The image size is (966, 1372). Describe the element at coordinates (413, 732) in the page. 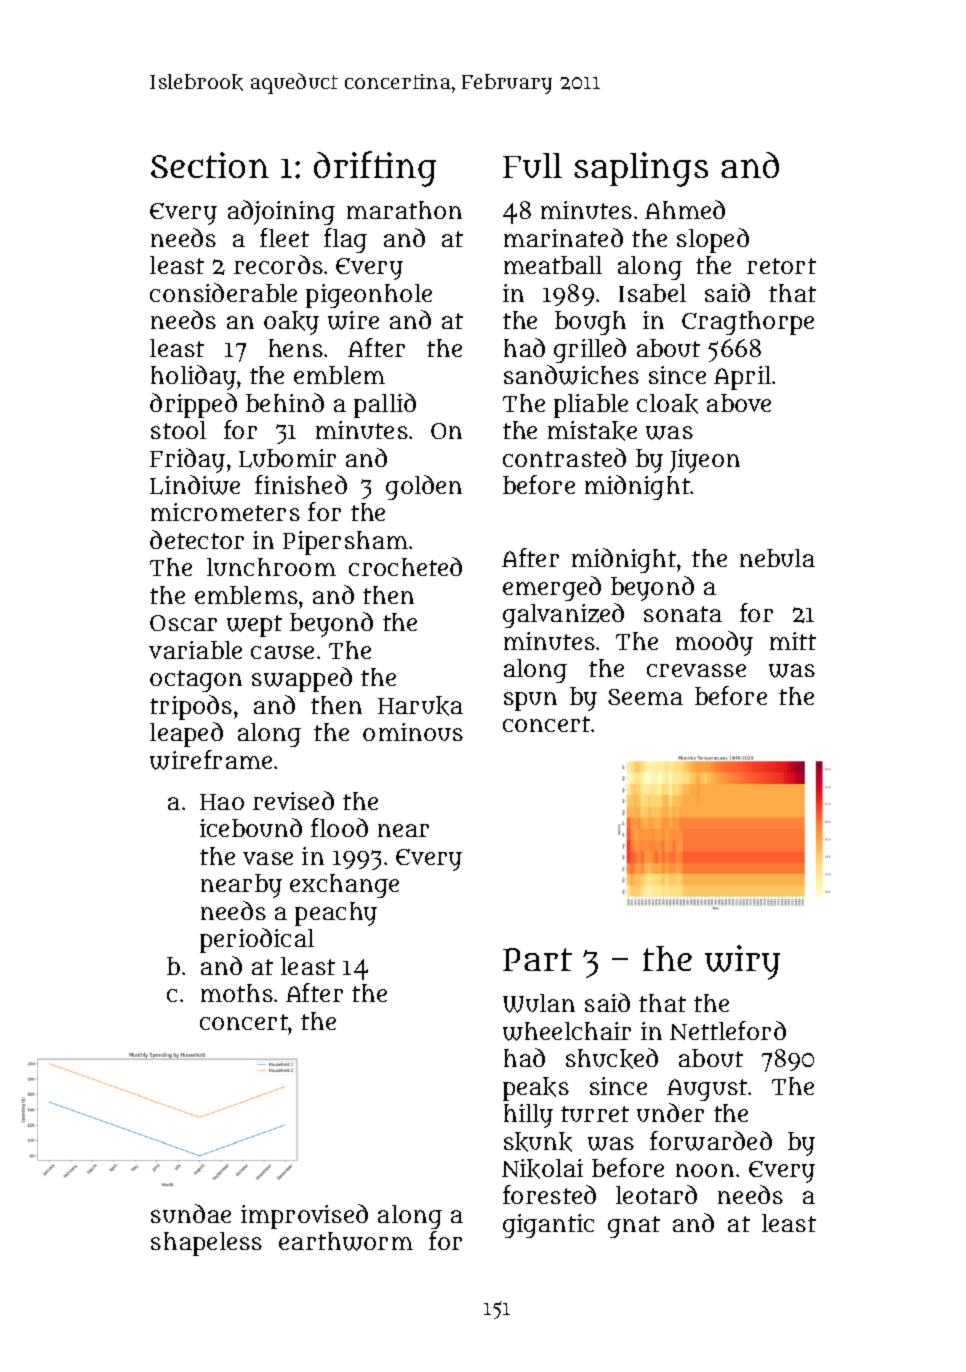

I see `ominous` at that location.
